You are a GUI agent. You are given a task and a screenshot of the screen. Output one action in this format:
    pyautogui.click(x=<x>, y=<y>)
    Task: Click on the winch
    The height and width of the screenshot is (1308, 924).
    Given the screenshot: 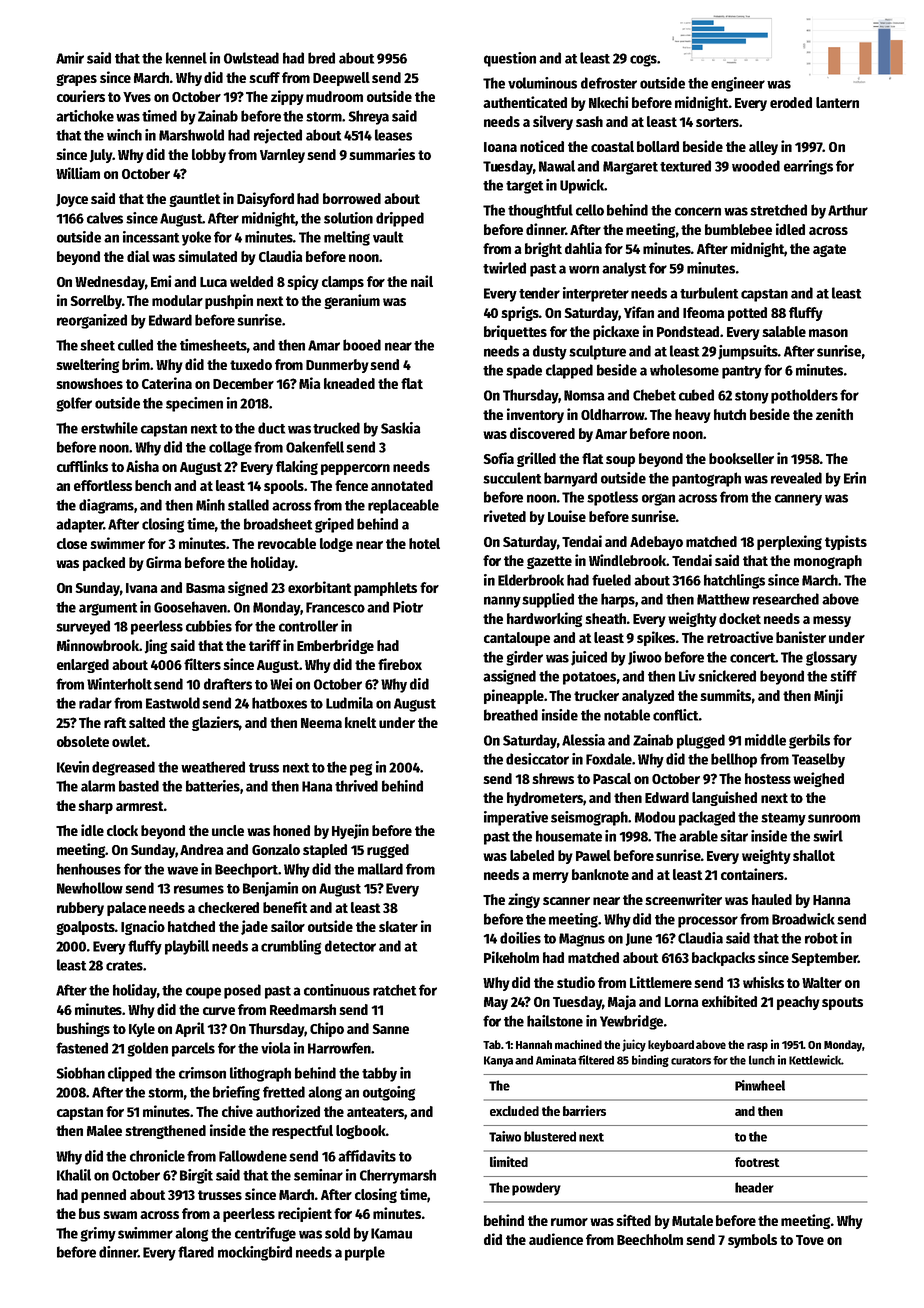 What is the action you would take?
    pyautogui.click(x=124, y=135)
